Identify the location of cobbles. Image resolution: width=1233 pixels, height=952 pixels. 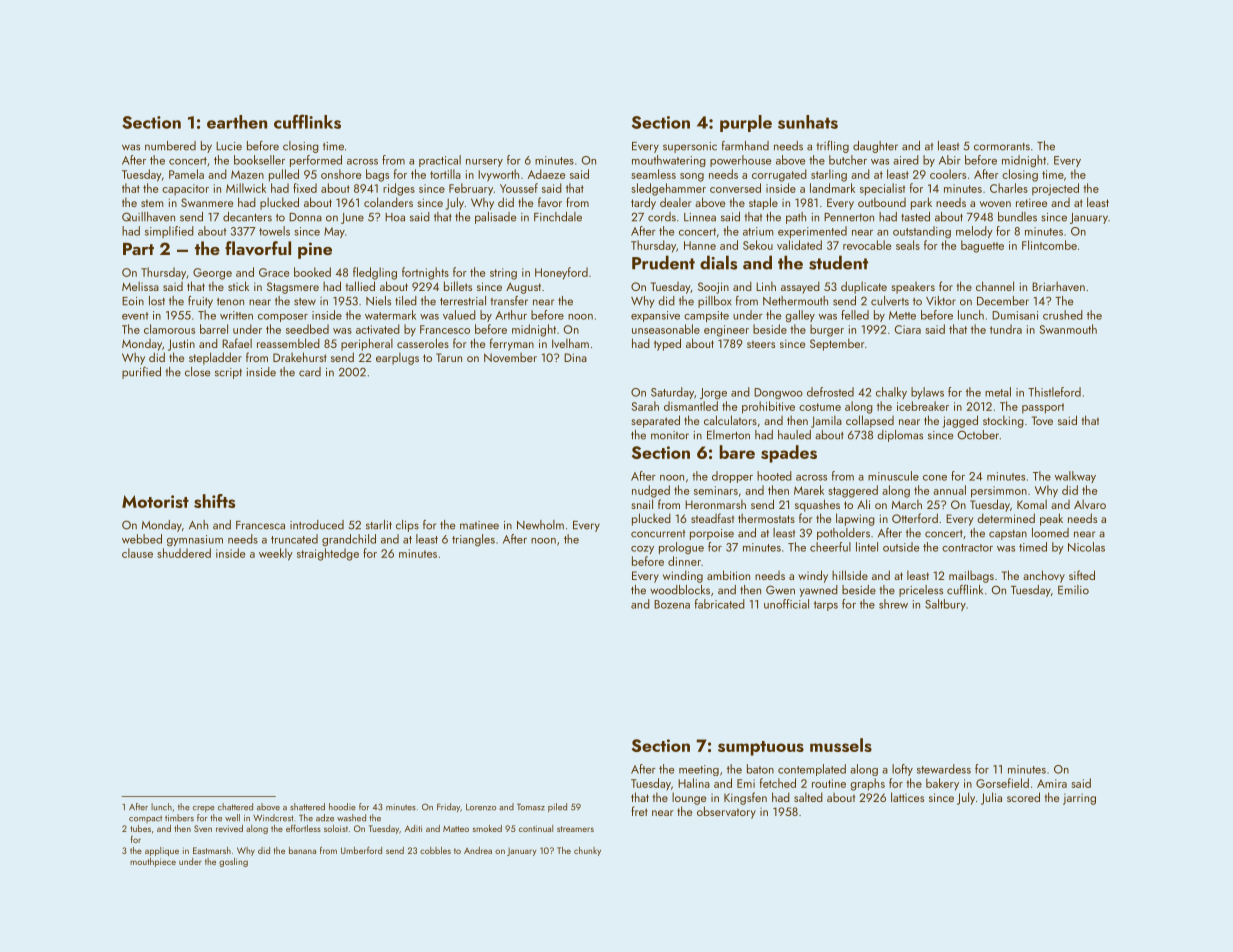
(435, 850).
